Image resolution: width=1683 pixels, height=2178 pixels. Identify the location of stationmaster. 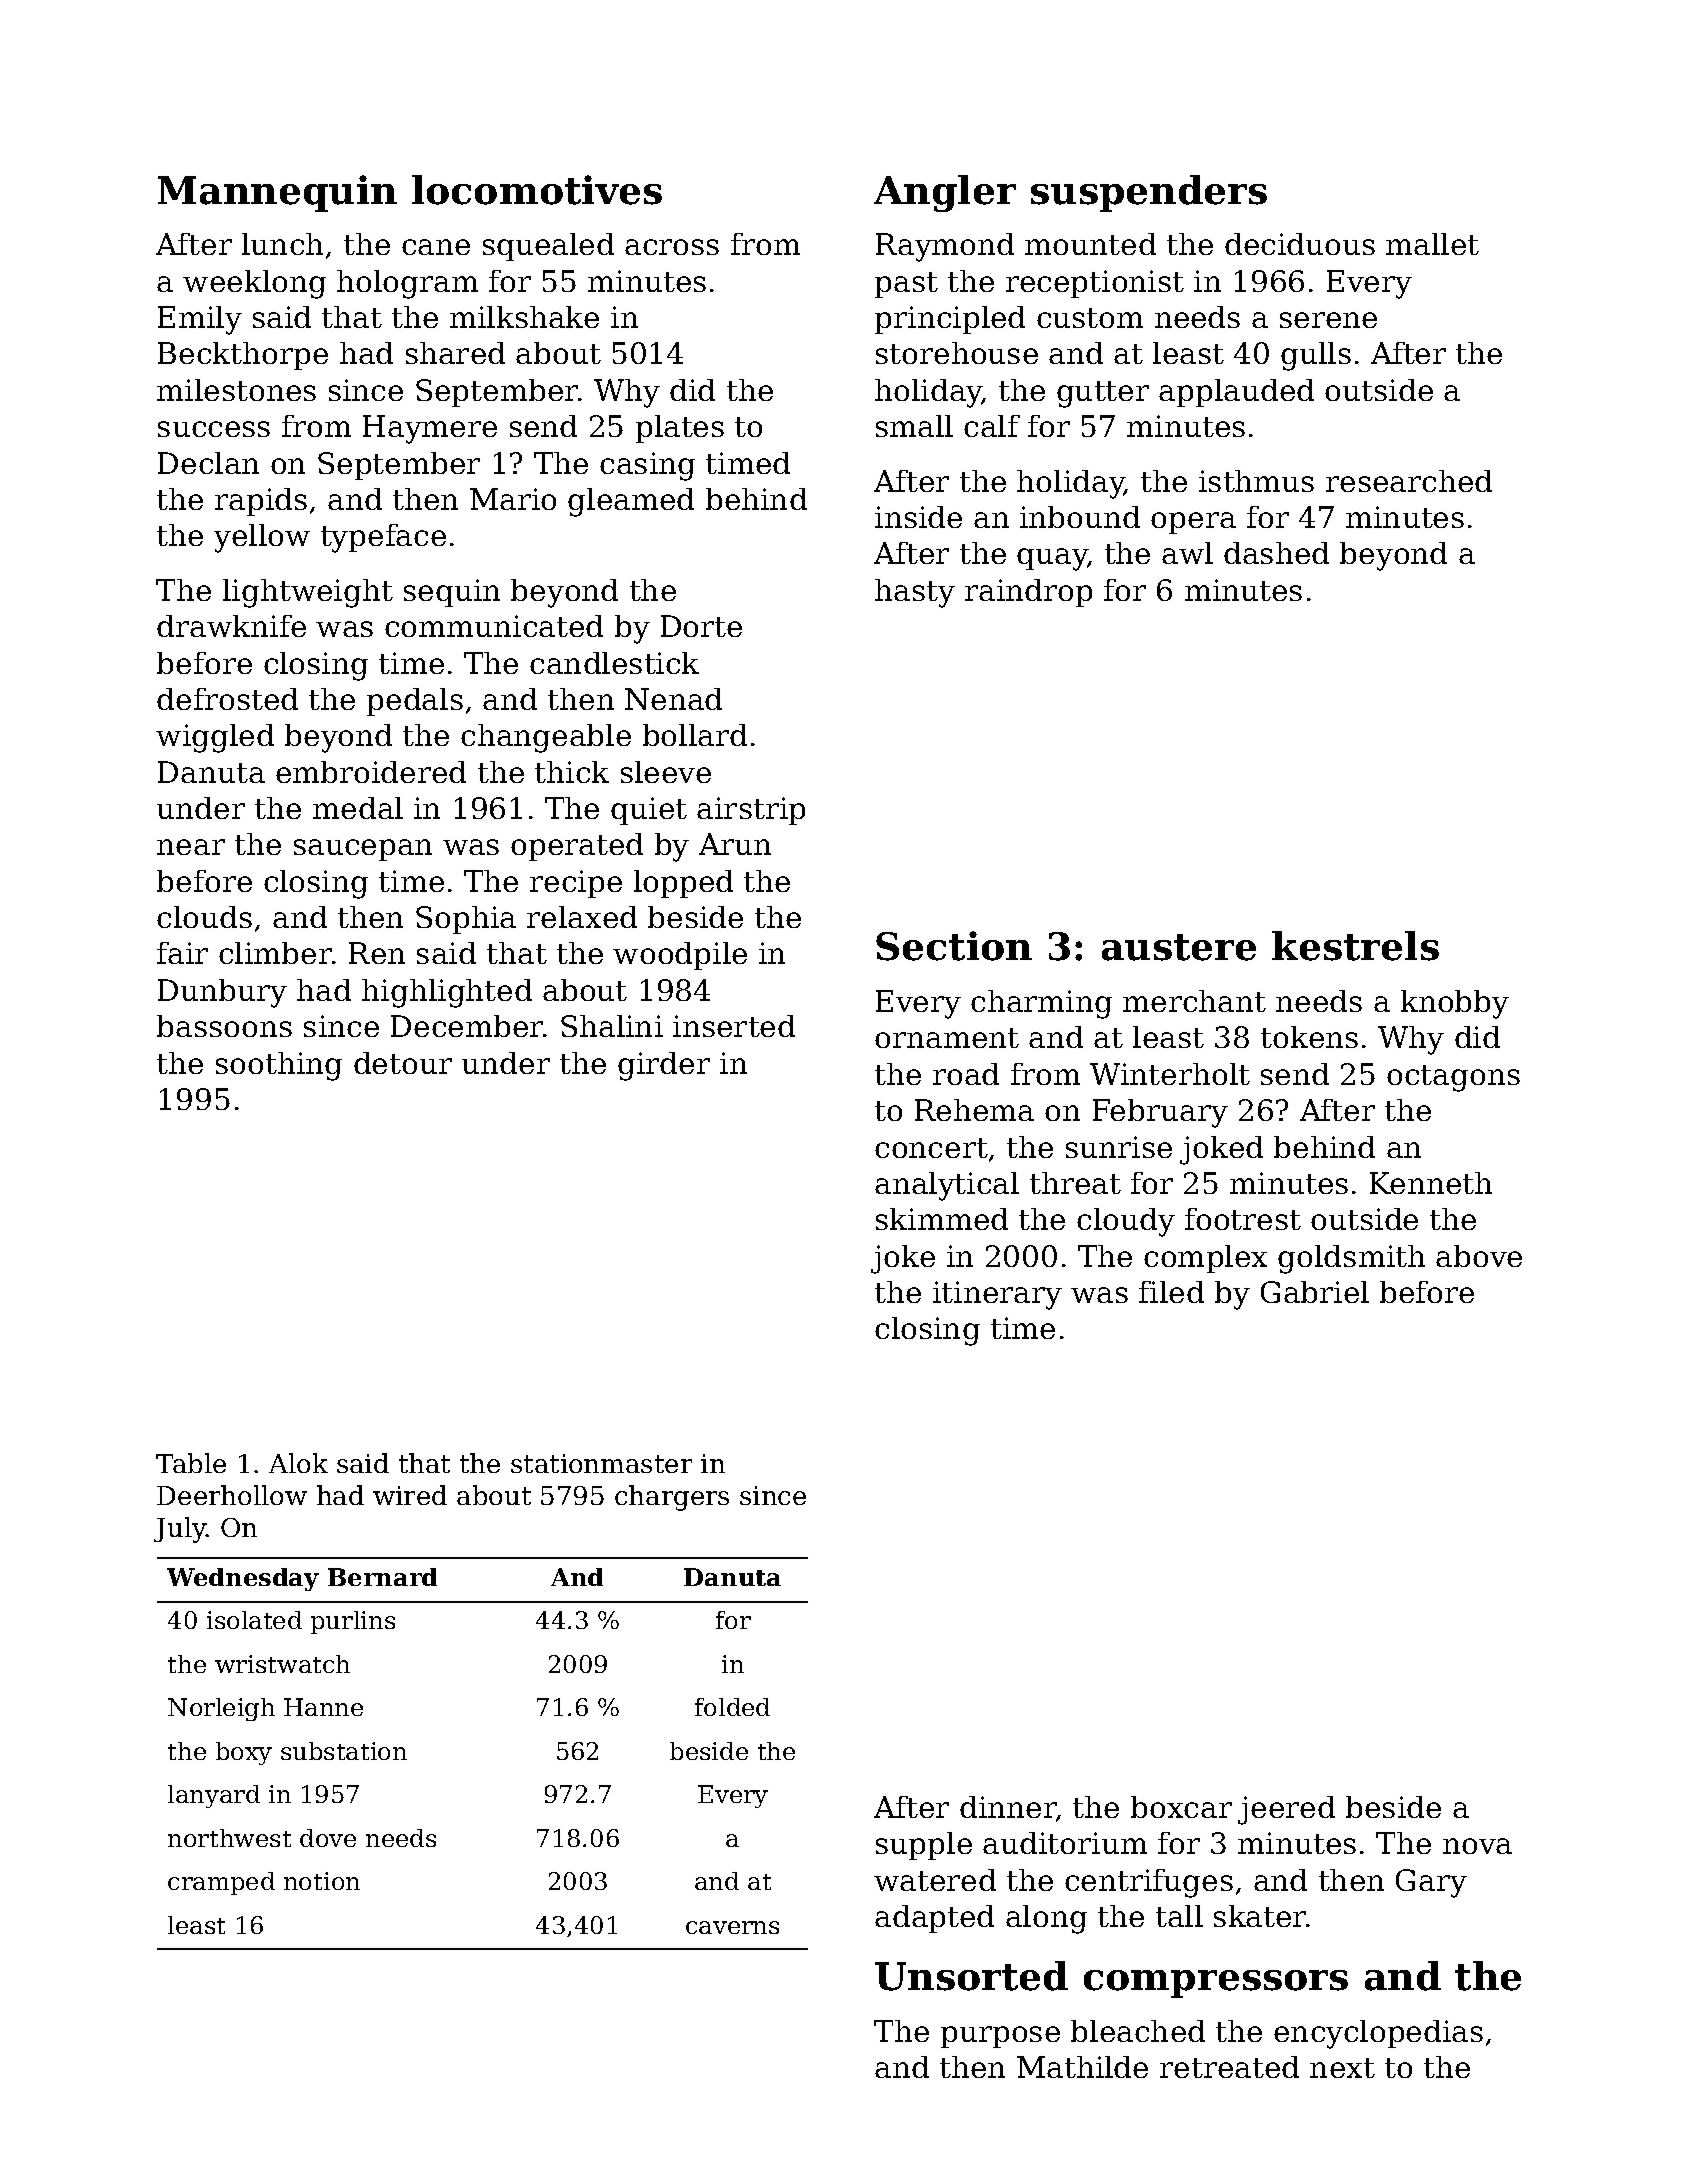
(601, 1463).
